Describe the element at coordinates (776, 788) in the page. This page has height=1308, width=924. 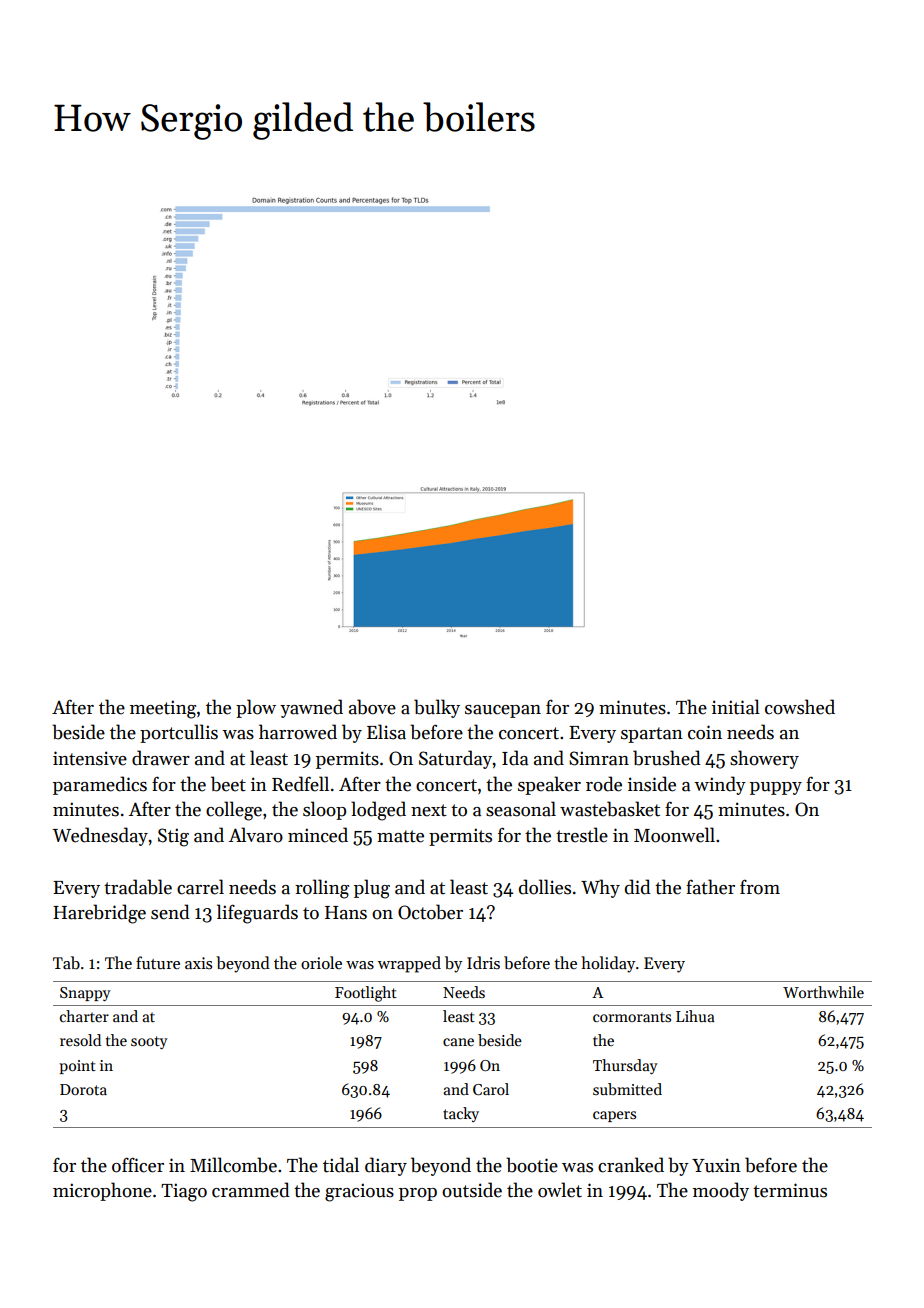
I see `puppy` at that location.
